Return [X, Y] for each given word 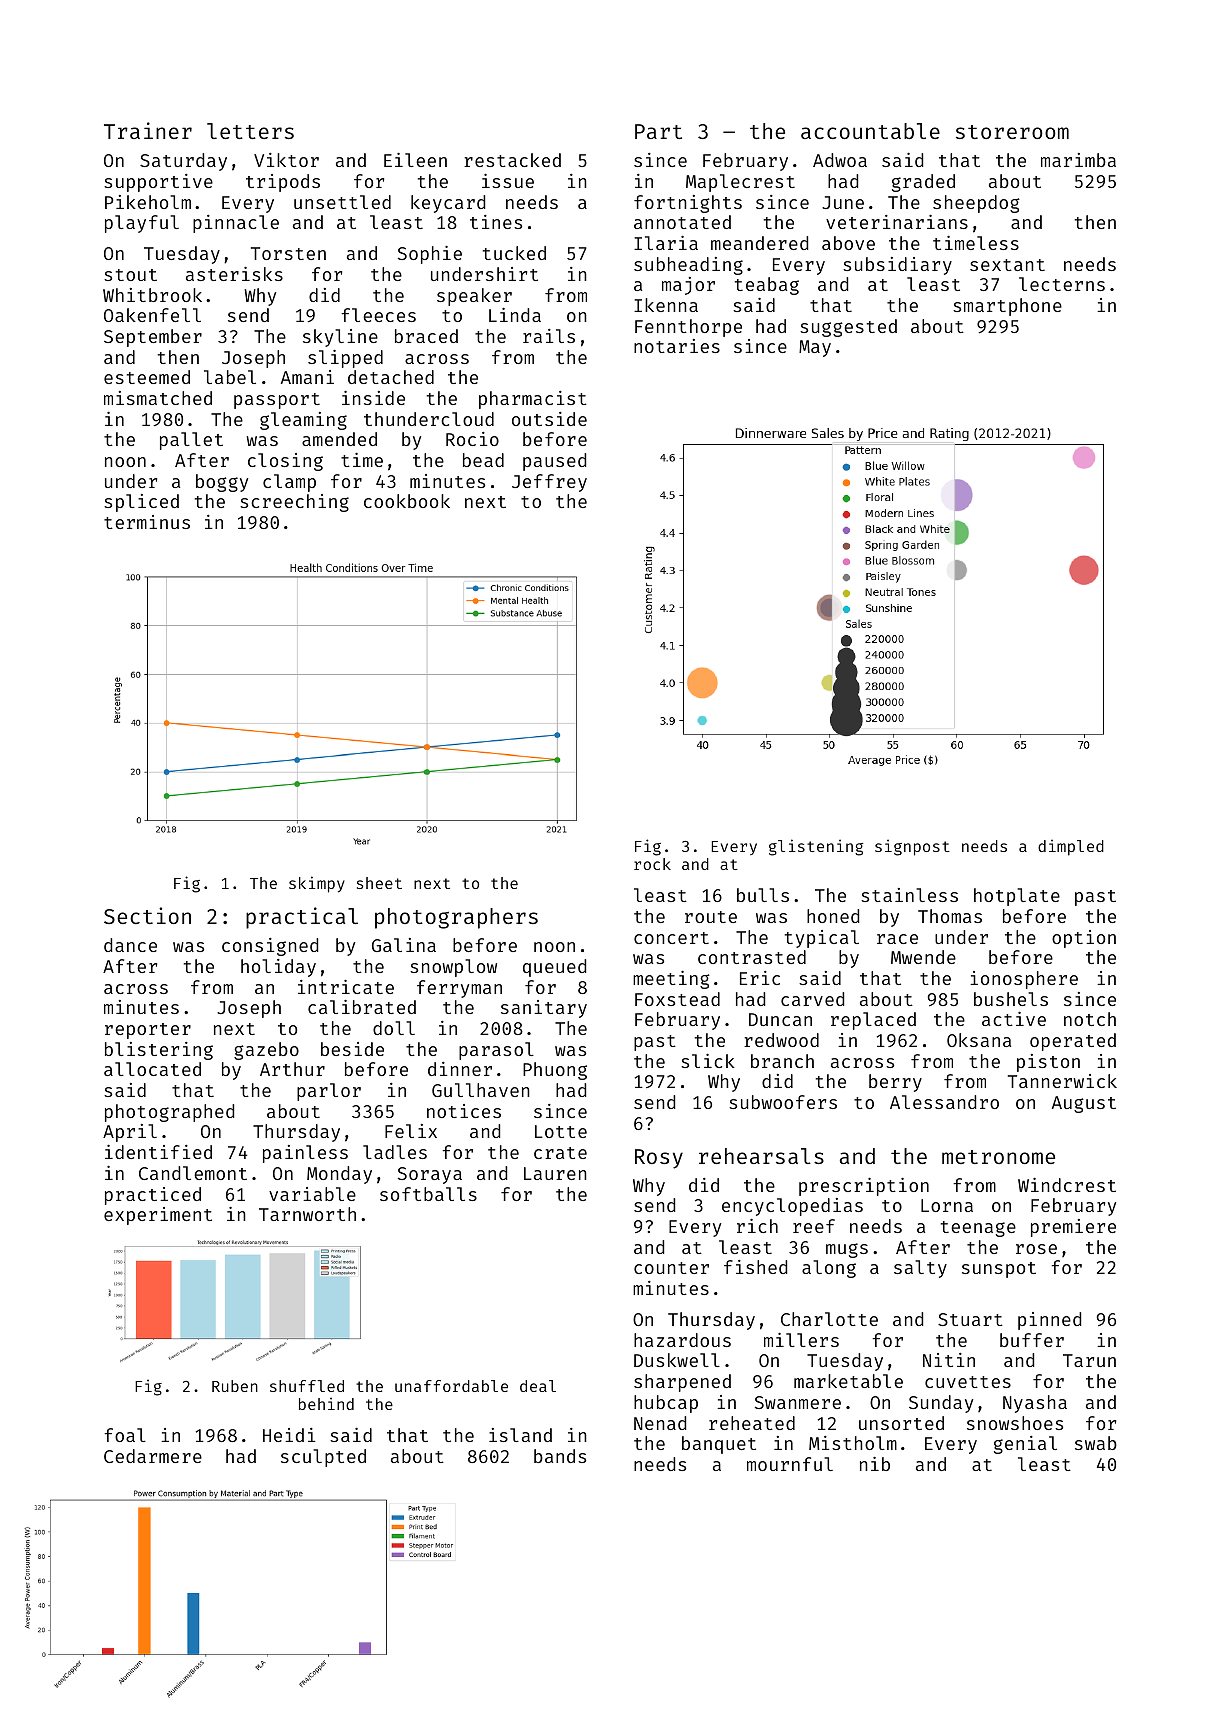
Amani [307, 377]
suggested [848, 328]
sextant [1007, 265]
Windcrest [1067, 1185]
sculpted [323, 1458]
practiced [153, 1196]
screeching [294, 503]
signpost [912, 847]
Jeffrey [549, 483]
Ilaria [666, 243]
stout [130, 275]
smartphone [1007, 307]
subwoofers [783, 1102]
